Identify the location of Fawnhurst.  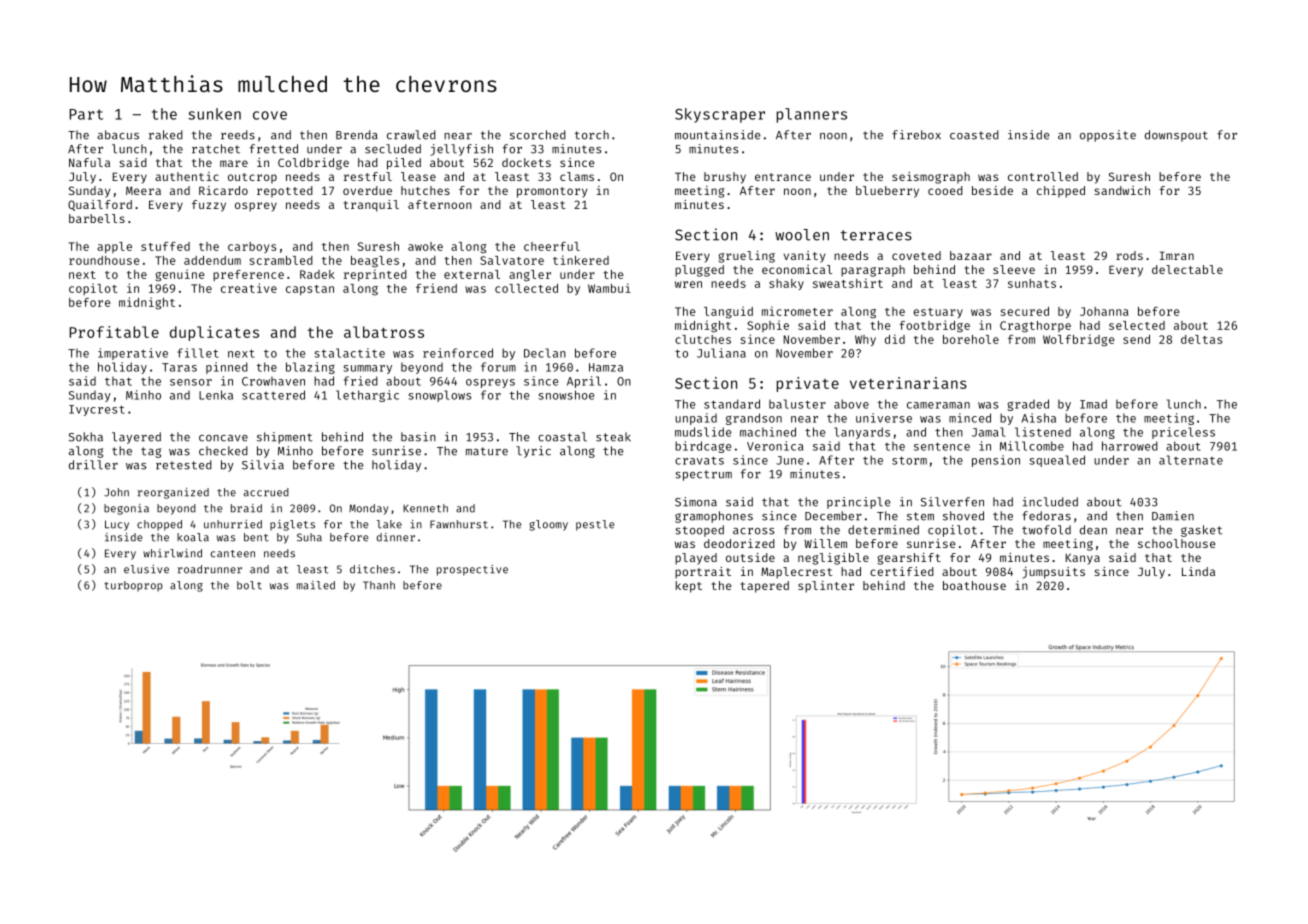
(459, 524).
